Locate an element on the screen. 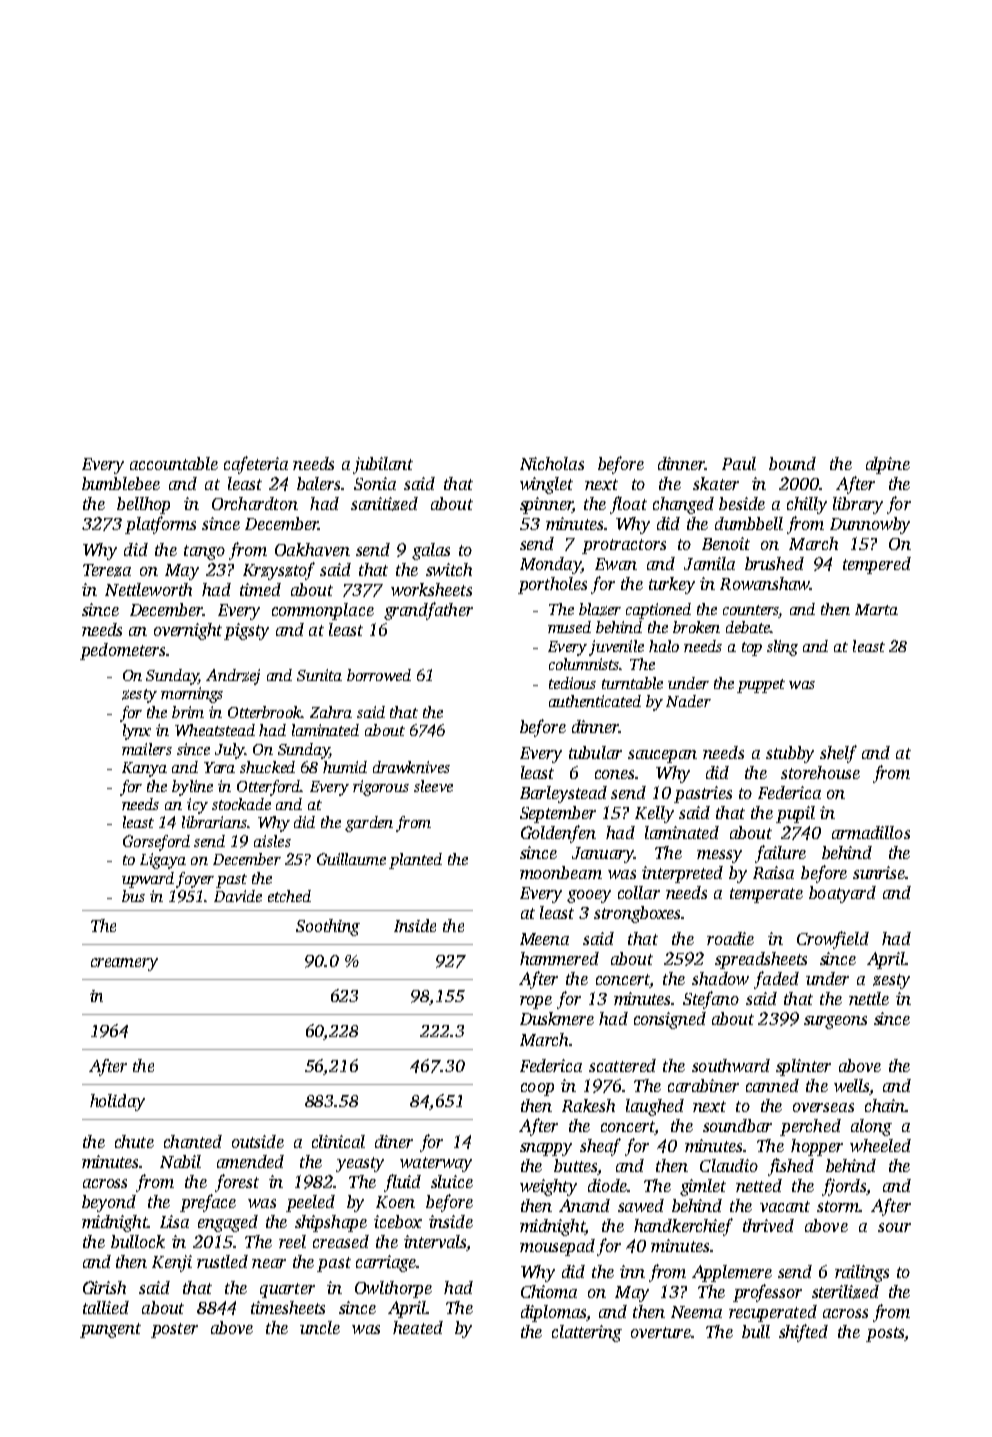 The height and width of the screenshot is (1437, 992). grandfather is located at coordinates (428, 611).
